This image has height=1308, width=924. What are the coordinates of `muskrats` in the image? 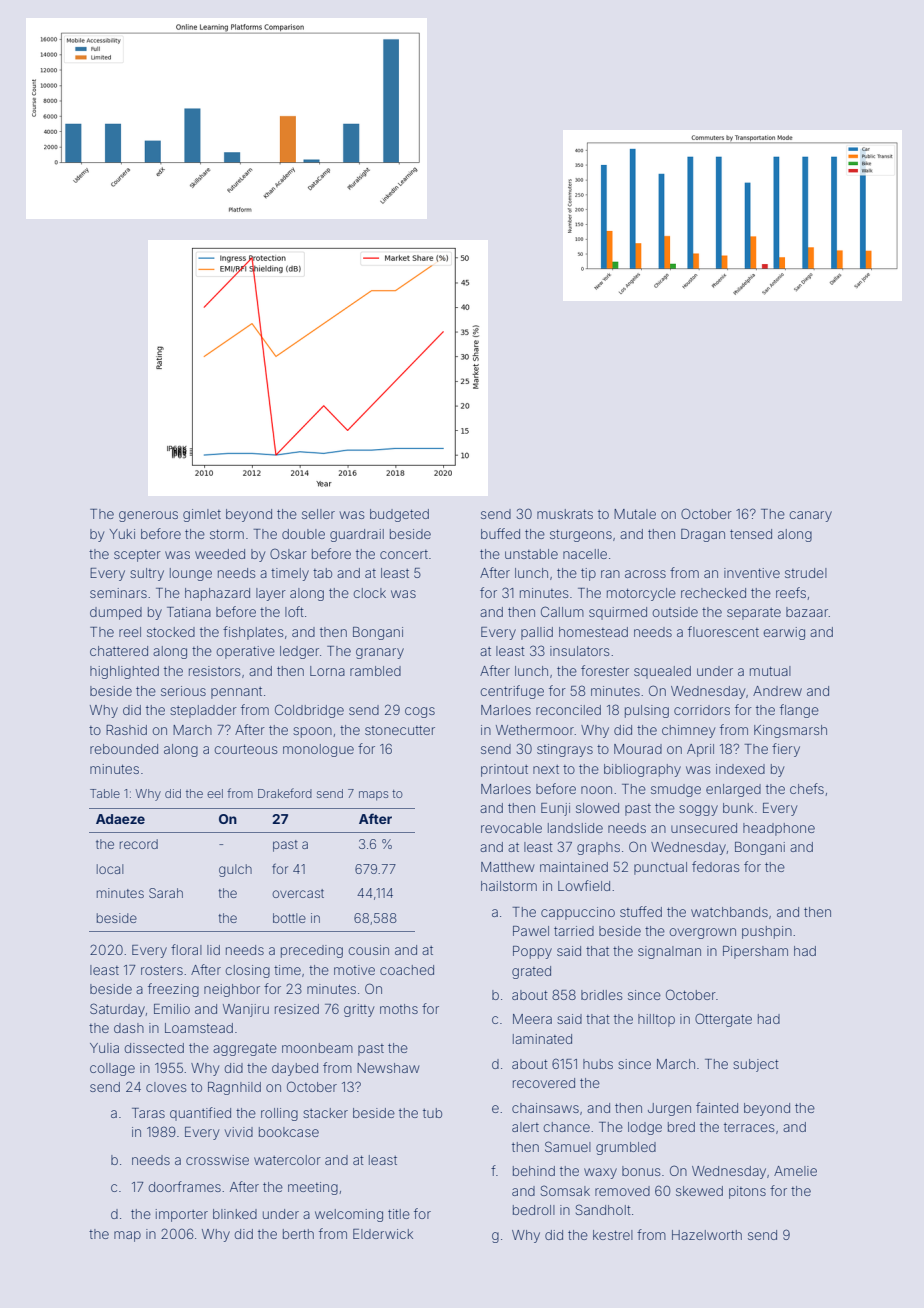 It's located at (565, 514).
